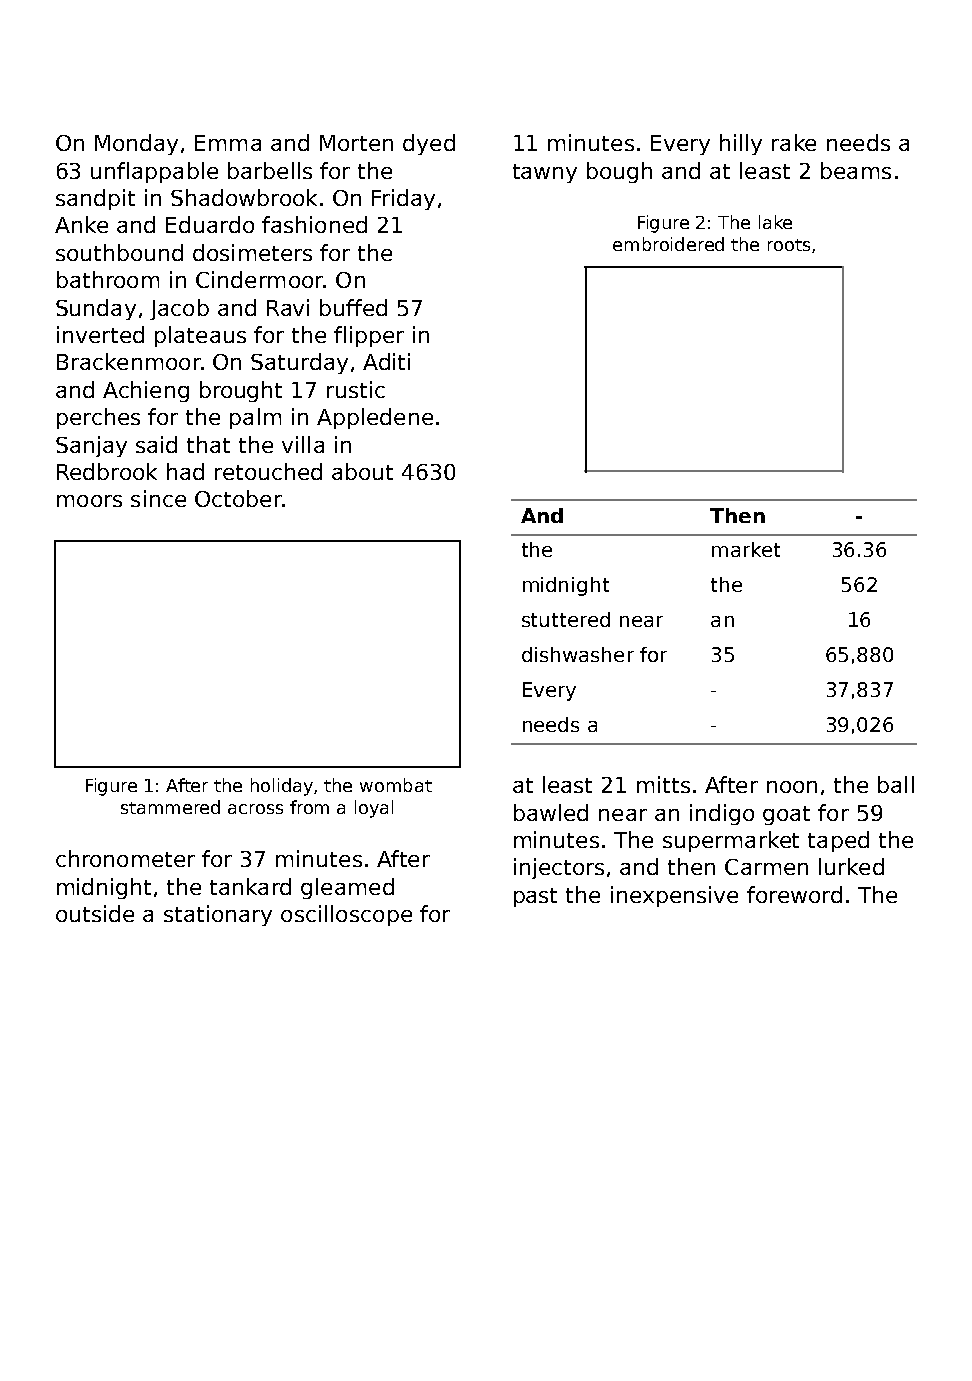 The image size is (972, 1381). I want to click on fashioned, so click(314, 224).
